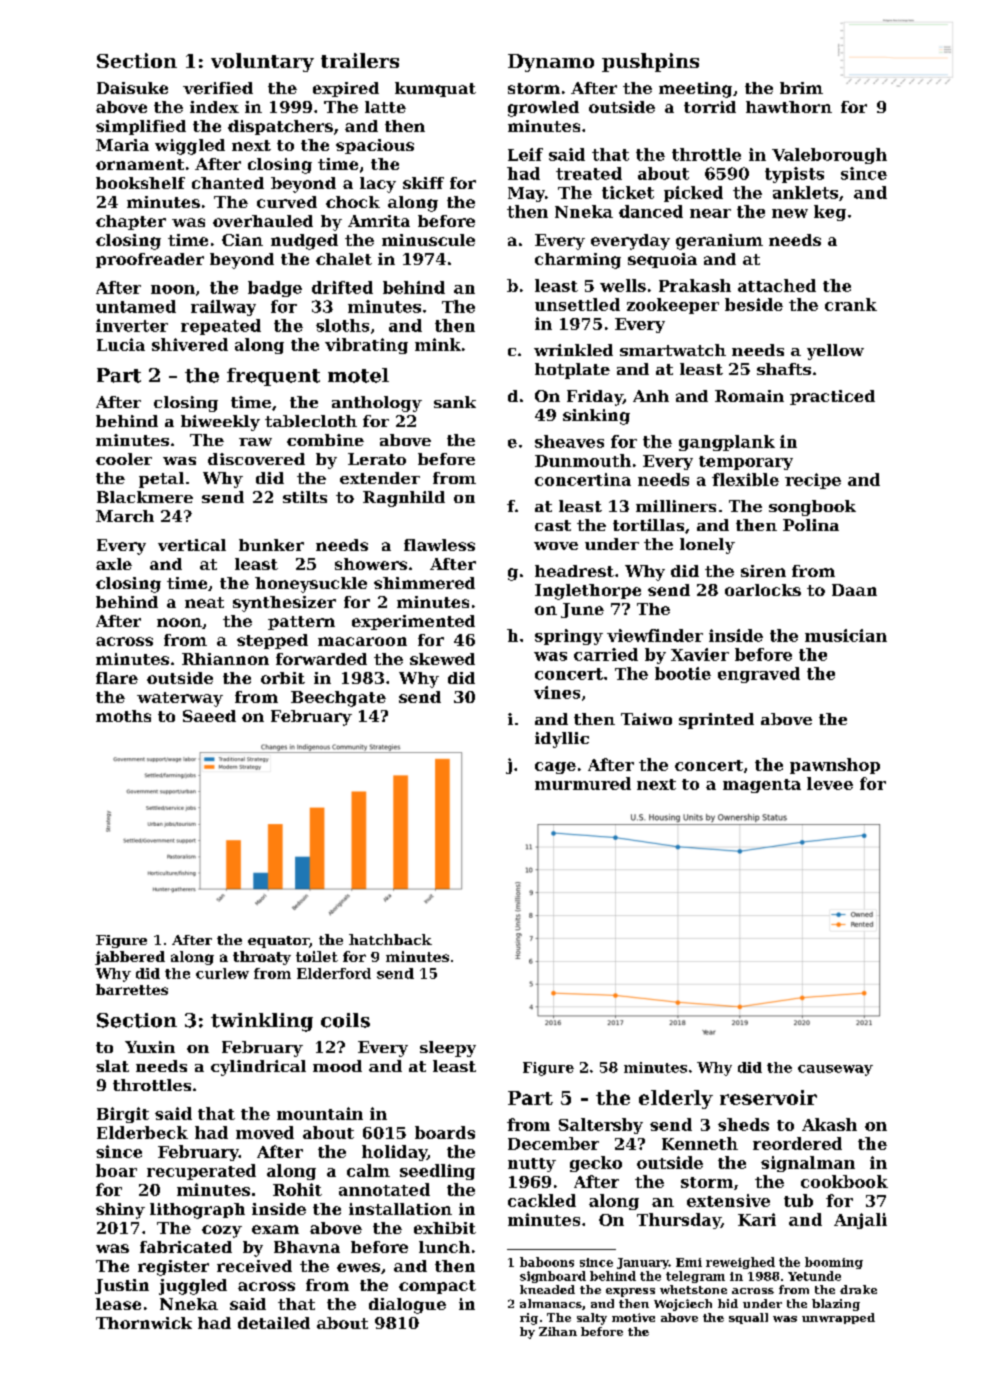 The image size is (983, 1396). What do you see at coordinates (832, 397) in the screenshot?
I see `practiced` at bounding box center [832, 397].
